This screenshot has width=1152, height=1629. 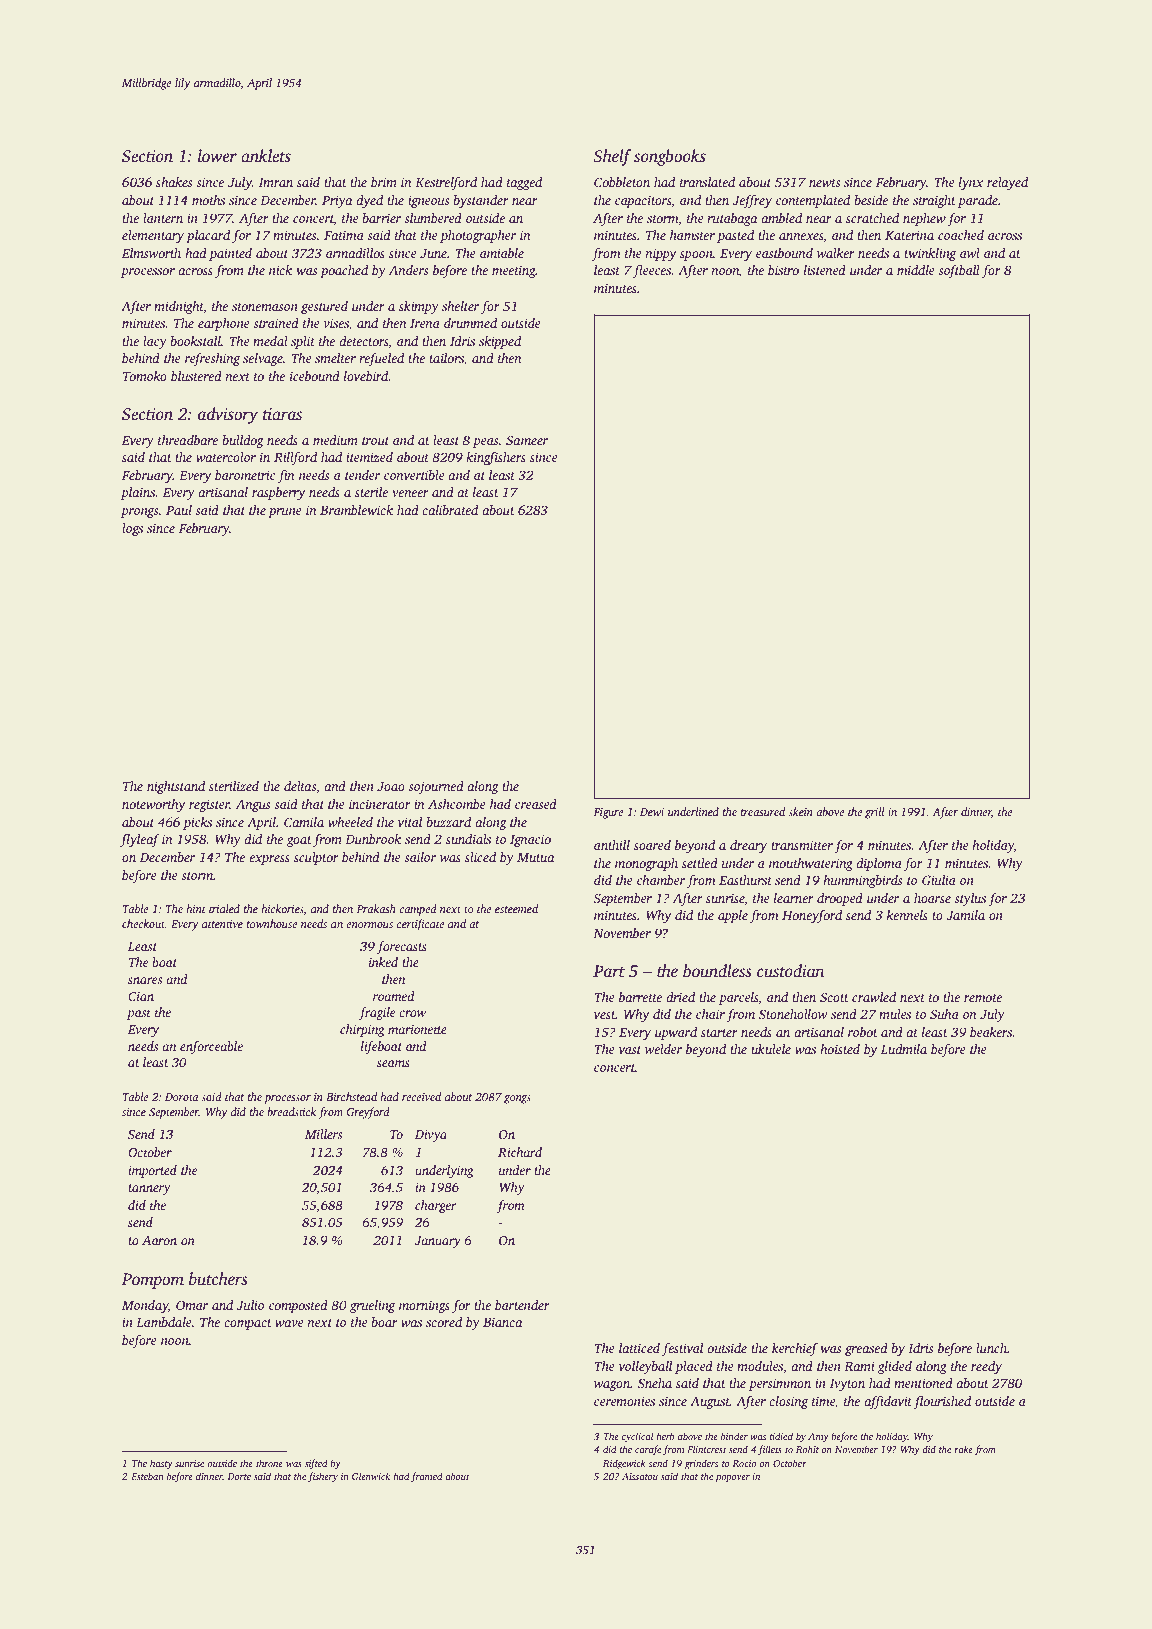 I want to click on beakers, so click(x=991, y=1032).
